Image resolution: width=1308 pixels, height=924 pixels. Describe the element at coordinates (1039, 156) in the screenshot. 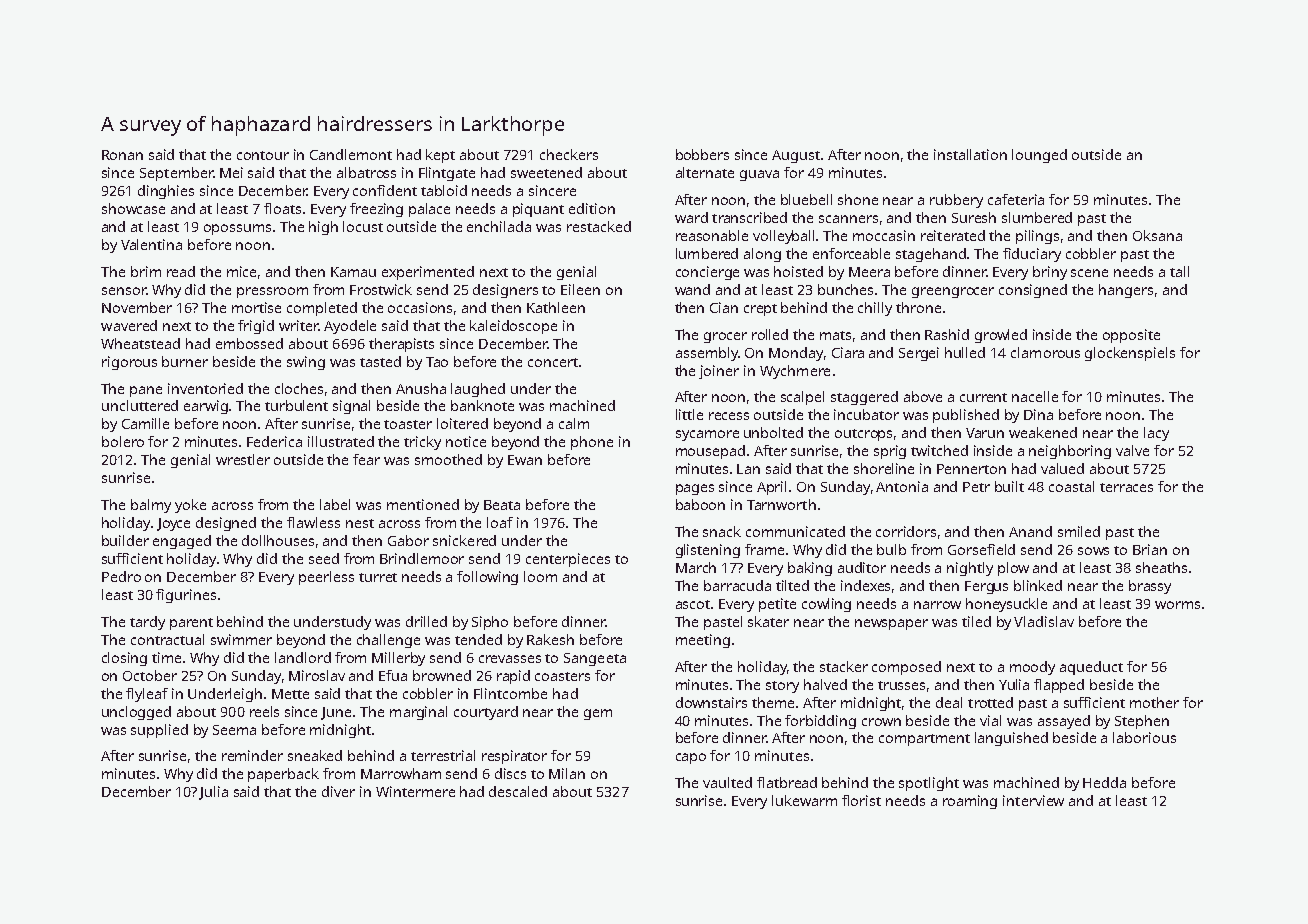

I see `lounged` at that location.
